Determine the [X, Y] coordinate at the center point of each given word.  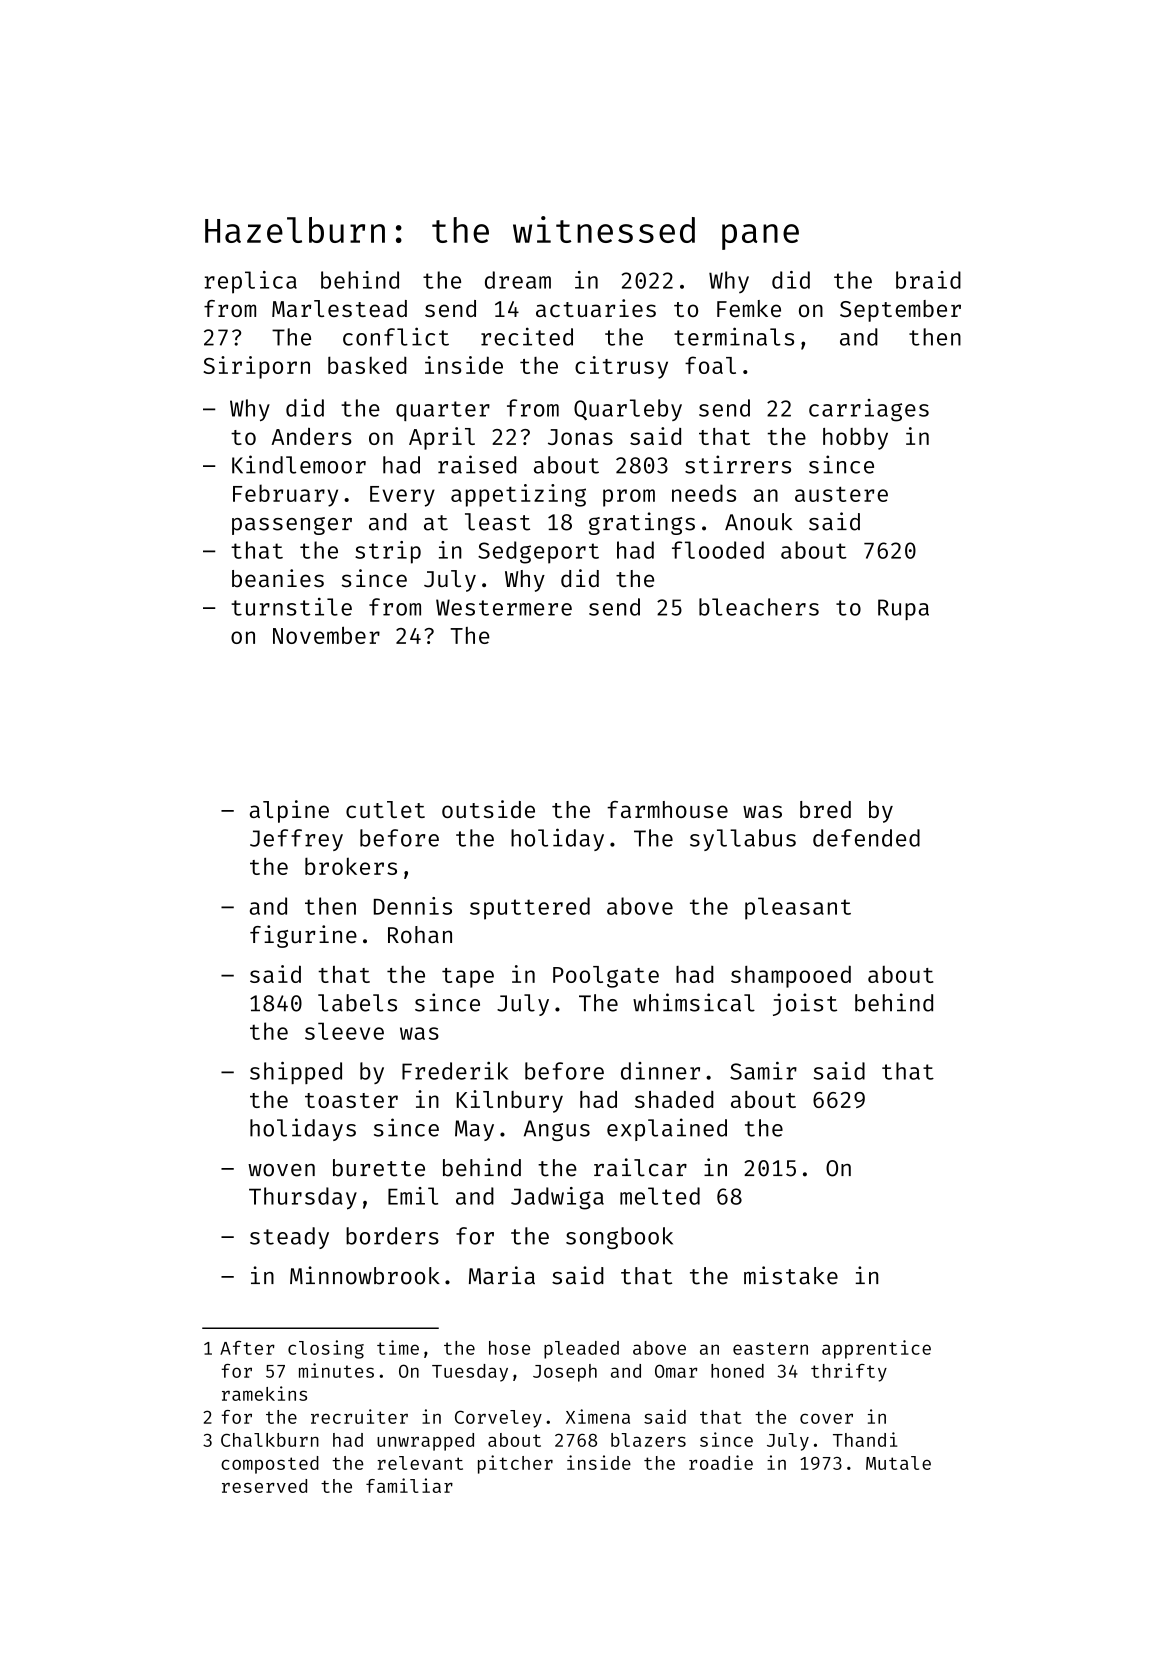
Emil [413, 1196]
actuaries [596, 308]
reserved [264, 1486]
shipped [296, 1073]
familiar [409, 1485]
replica [251, 282]
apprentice [876, 1349]
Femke [749, 308]
